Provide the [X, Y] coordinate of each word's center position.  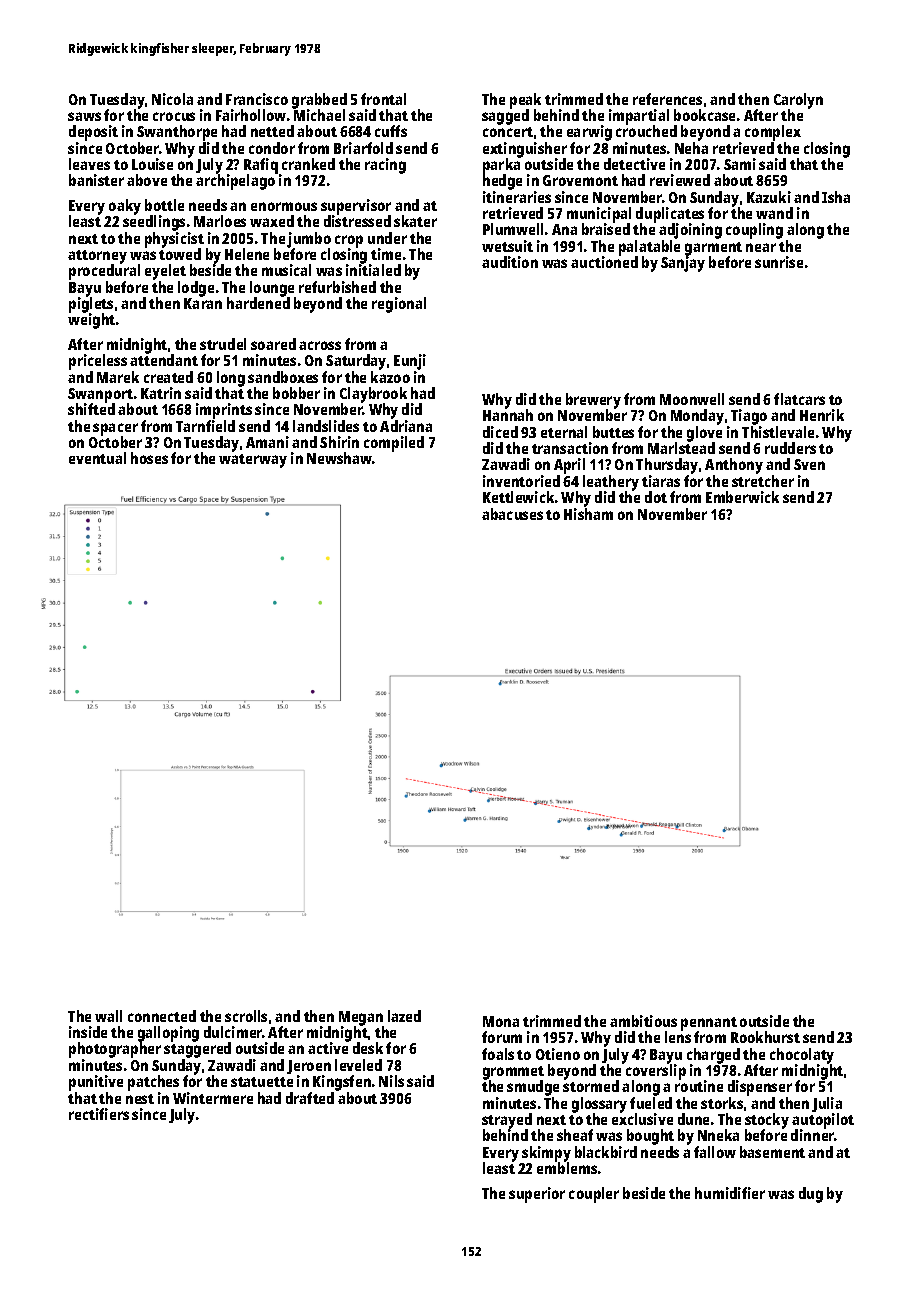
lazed [404, 1016]
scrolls [246, 1016]
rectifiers [99, 1114]
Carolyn [798, 101]
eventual [97, 458]
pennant [709, 1024]
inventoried [521, 481]
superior [537, 1195]
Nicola [172, 99]
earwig [589, 133]
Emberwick [742, 497]
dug [811, 1195]
